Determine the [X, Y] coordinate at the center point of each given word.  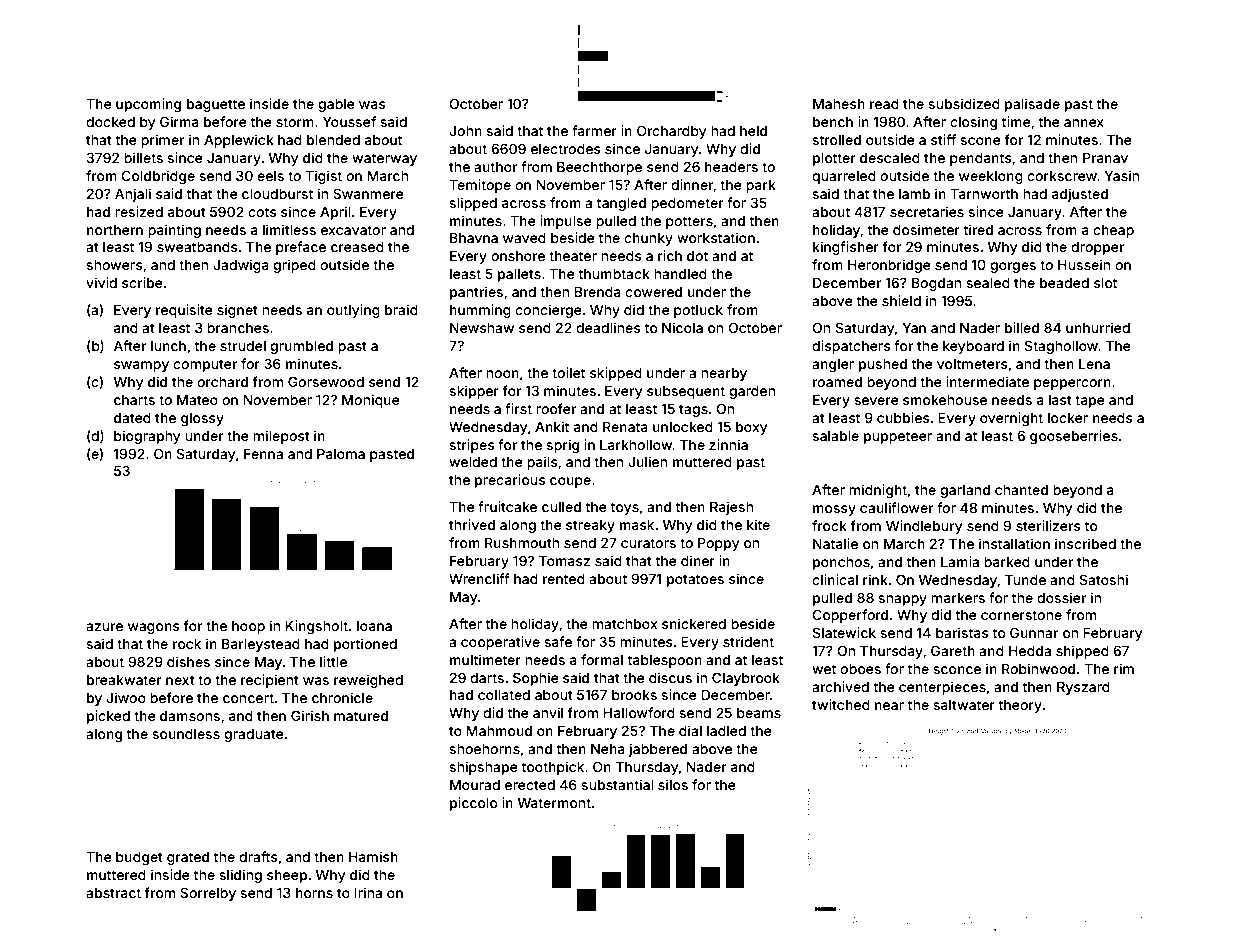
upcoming [148, 105]
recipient [270, 681]
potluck [698, 311]
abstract [113, 893]
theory [1020, 706]
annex [1084, 123]
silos [673, 784]
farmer [594, 130]
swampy [141, 366]
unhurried [1098, 327]
